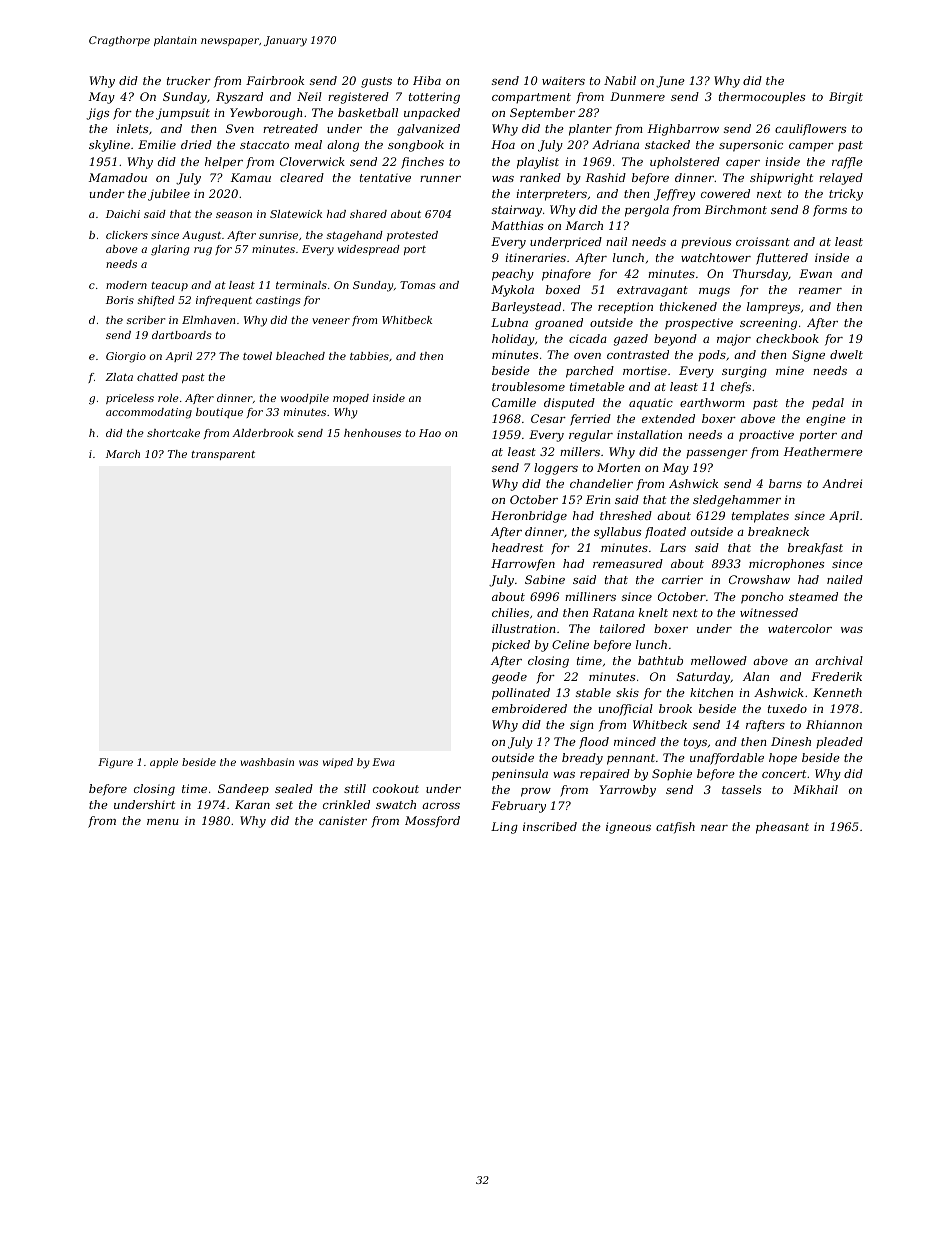 The image size is (952, 1233). What do you see at coordinates (847, 163) in the screenshot?
I see `raffle` at bounding box center [847, 163].
